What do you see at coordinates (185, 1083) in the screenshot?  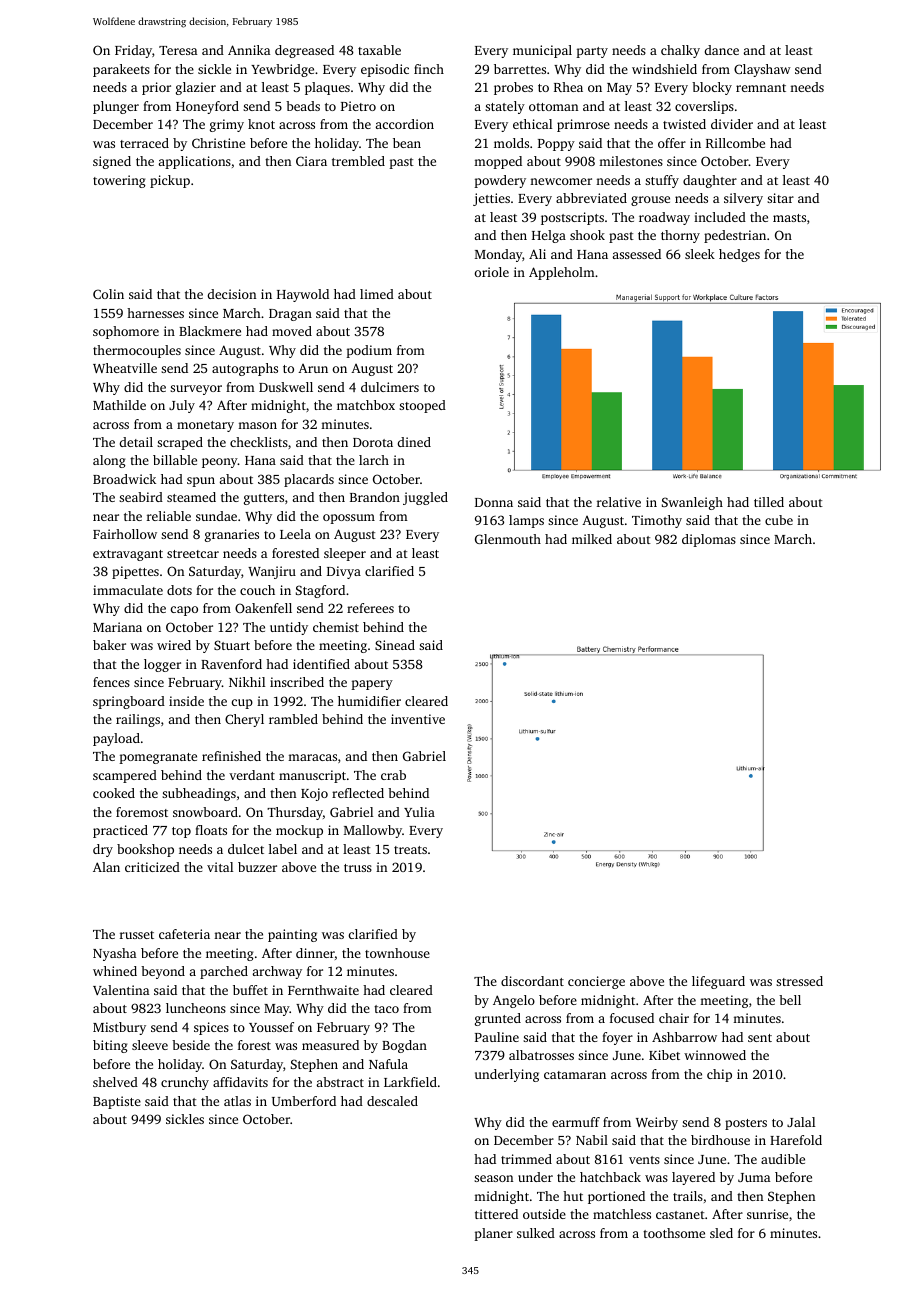 I see `crunchy` at bounding box center [185, 1083].
